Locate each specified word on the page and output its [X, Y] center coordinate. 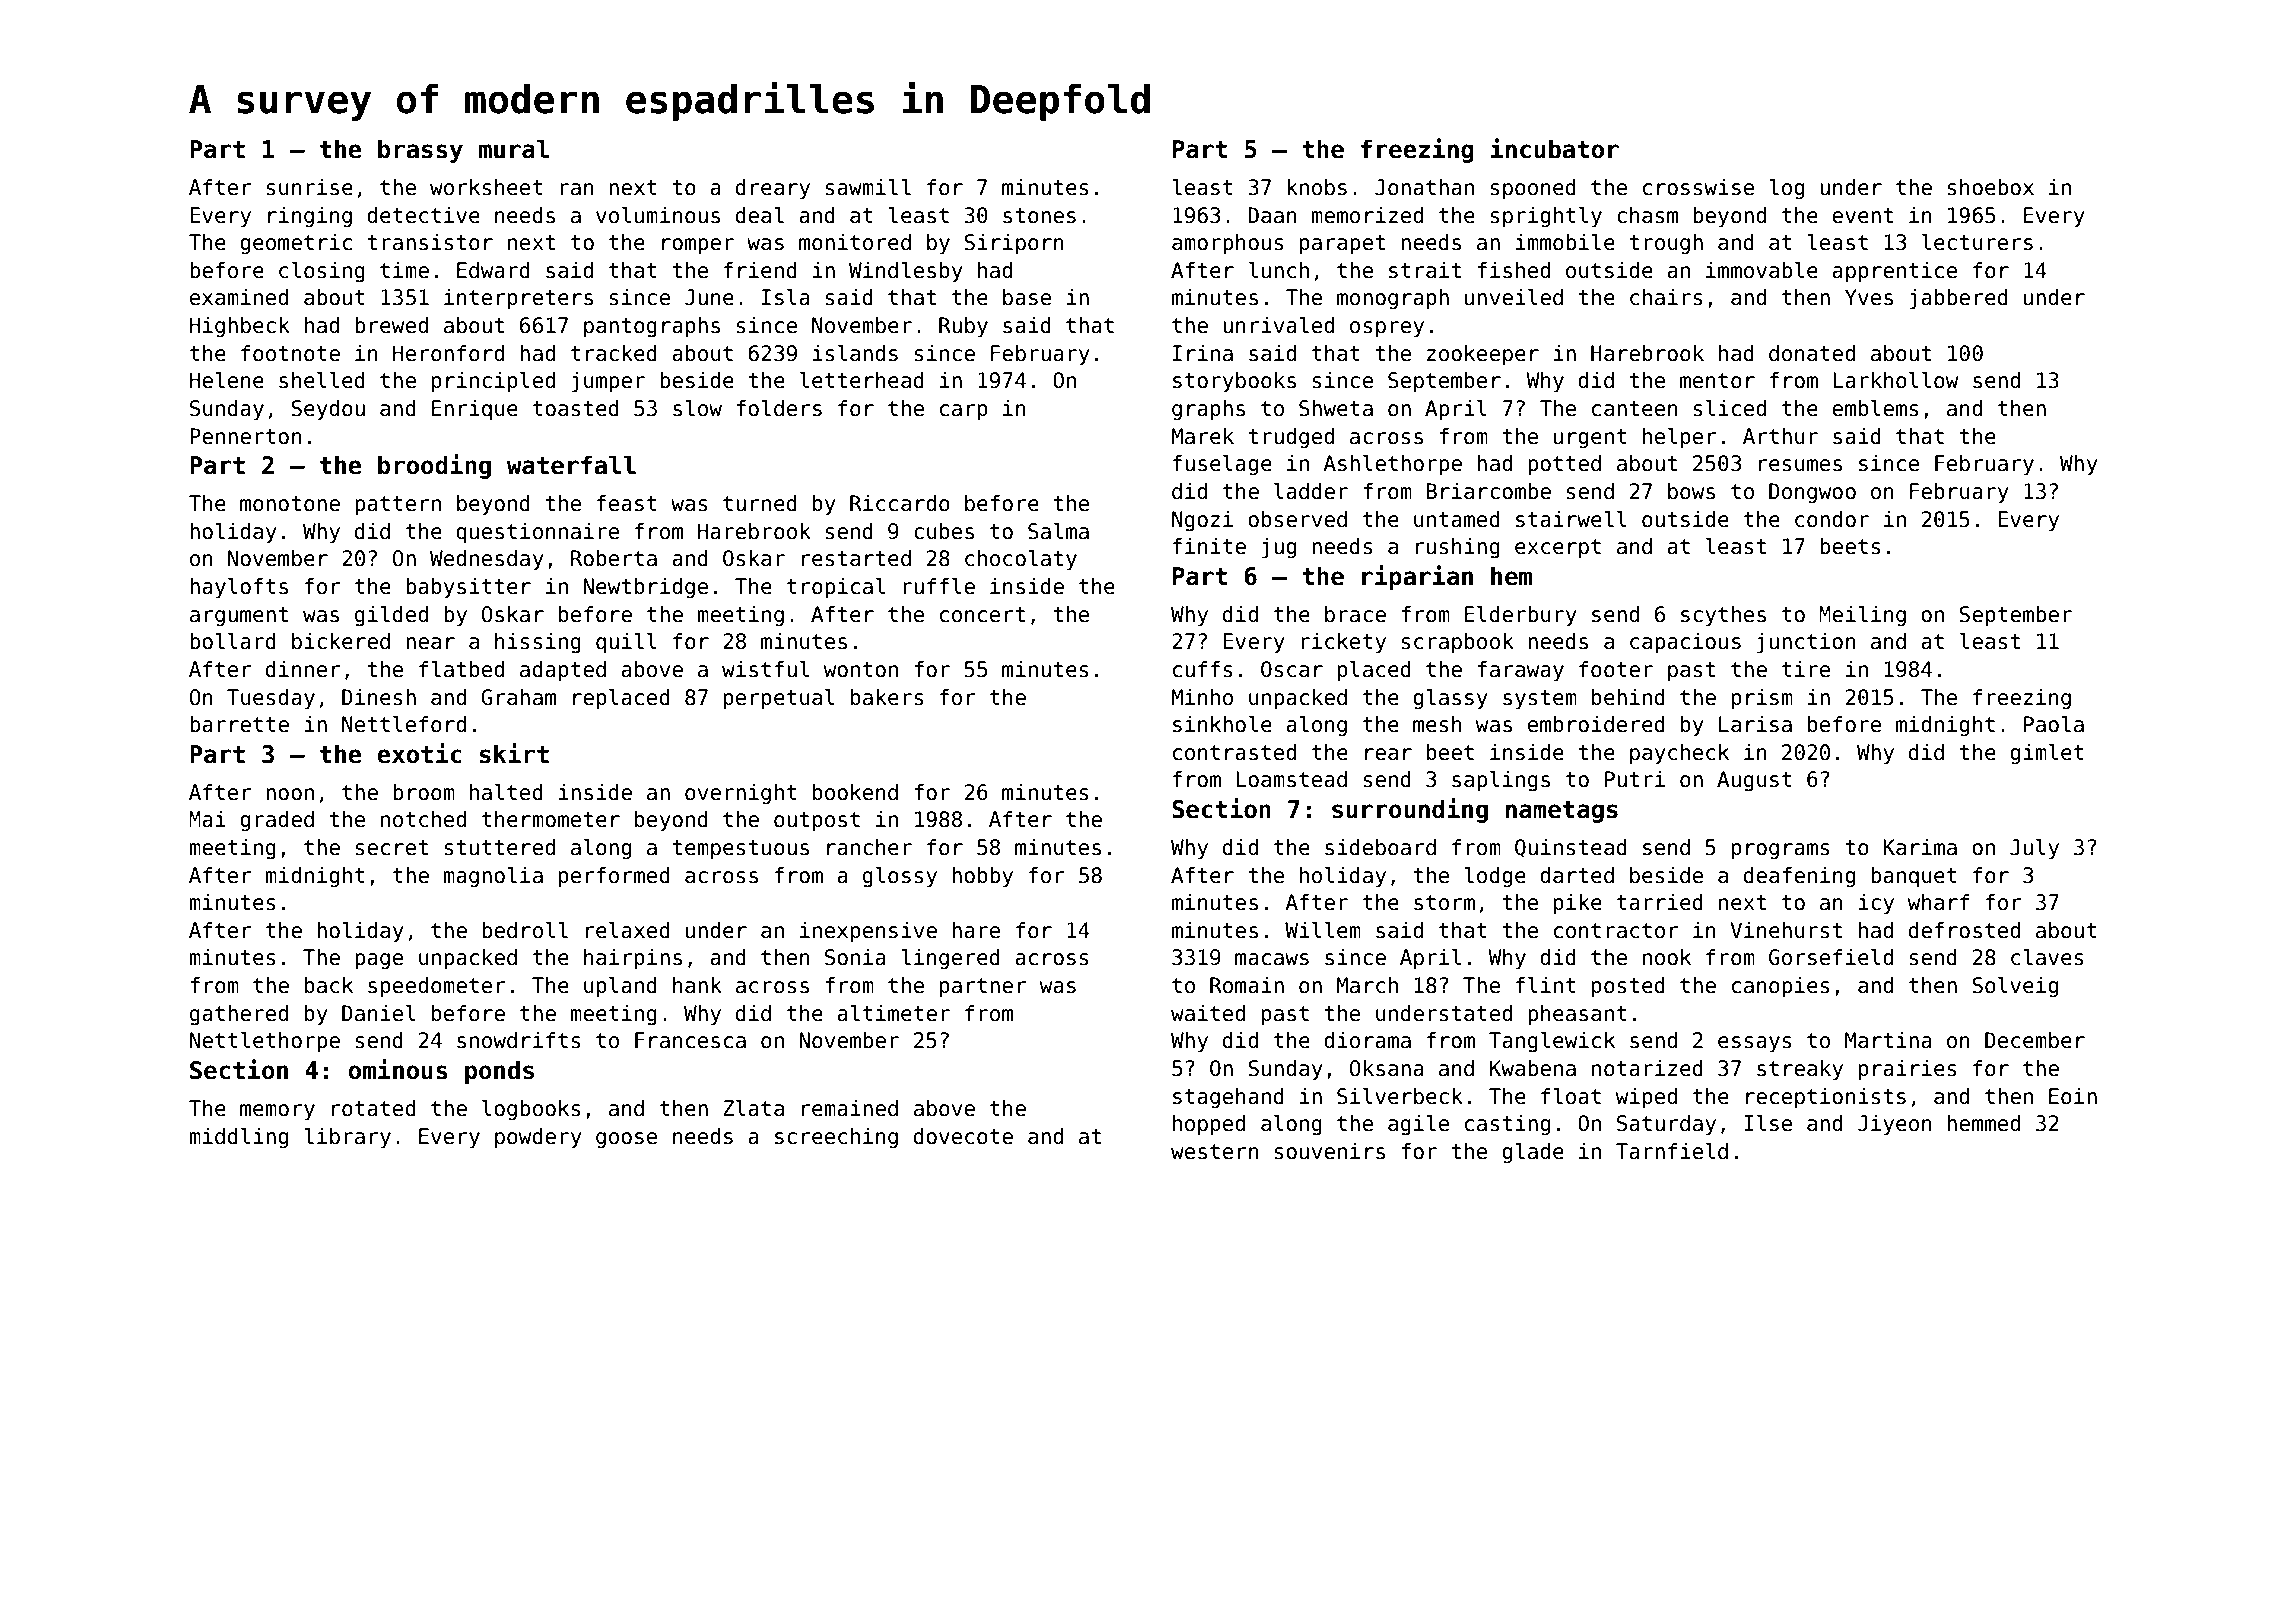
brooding [434, 466]
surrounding [1410, 810]
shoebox [1991, 187]
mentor [1717, 381]
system [1540, 700]
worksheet [486, 187]
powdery [538, 1138]
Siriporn [1014, 244]
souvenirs [1330, 1151]
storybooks [1234, 382]
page [379, 961]
